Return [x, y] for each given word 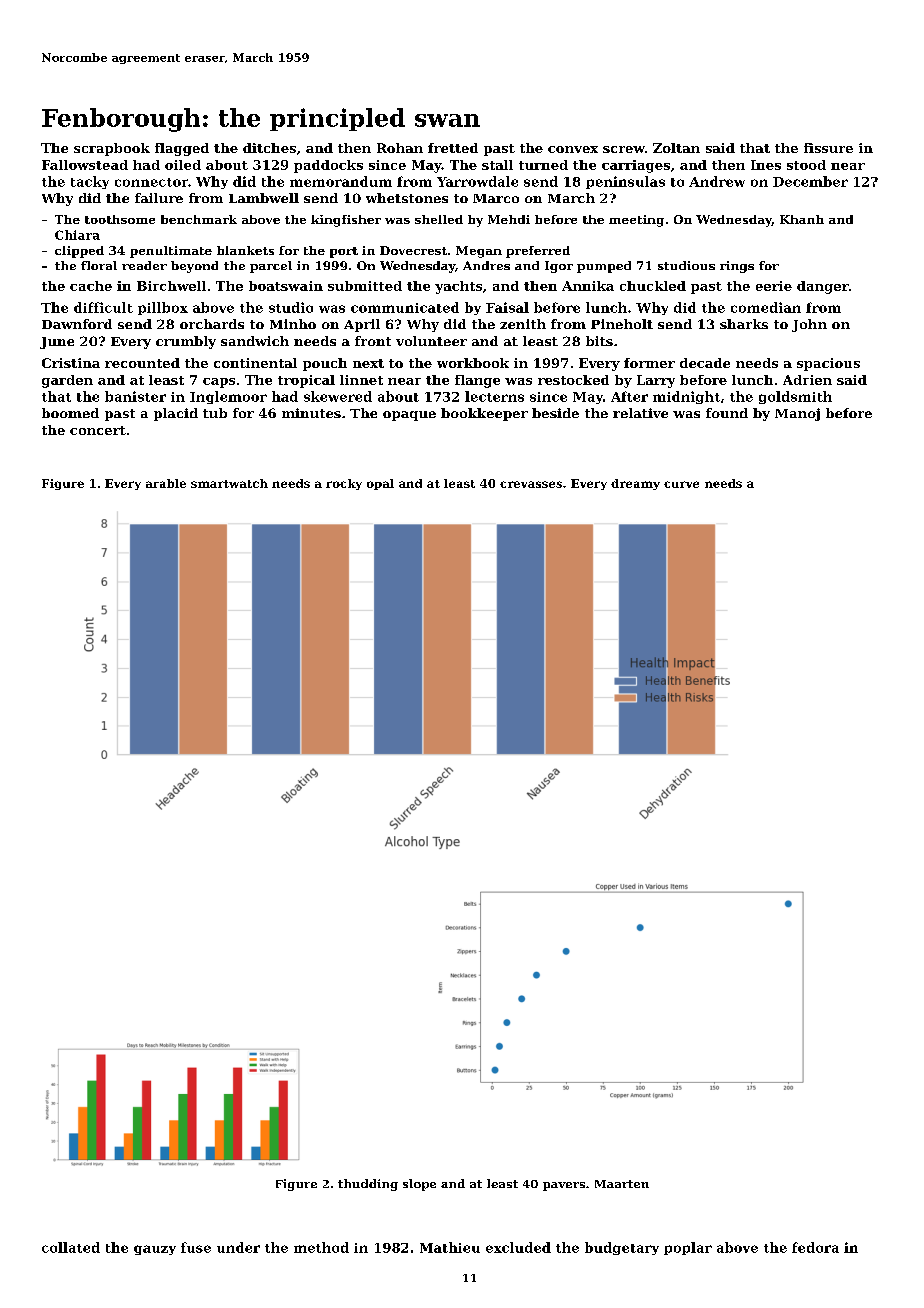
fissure [828, 148]
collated [71, 1247]
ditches [269, 148]
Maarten [622, 1184]
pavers [564, 1186]
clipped [79, 252]
